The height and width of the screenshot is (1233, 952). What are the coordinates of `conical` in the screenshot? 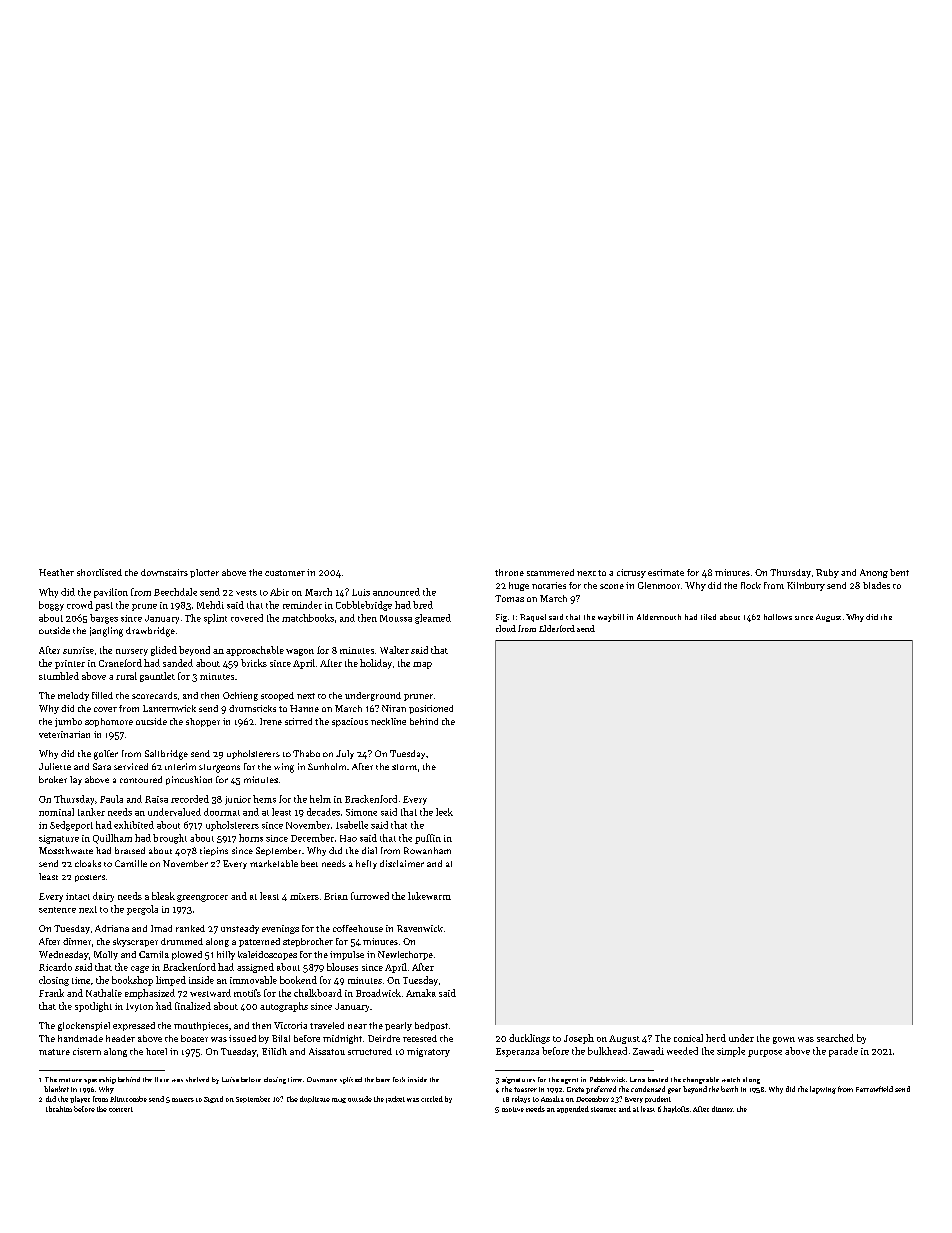 It's located at (688, 1038).
